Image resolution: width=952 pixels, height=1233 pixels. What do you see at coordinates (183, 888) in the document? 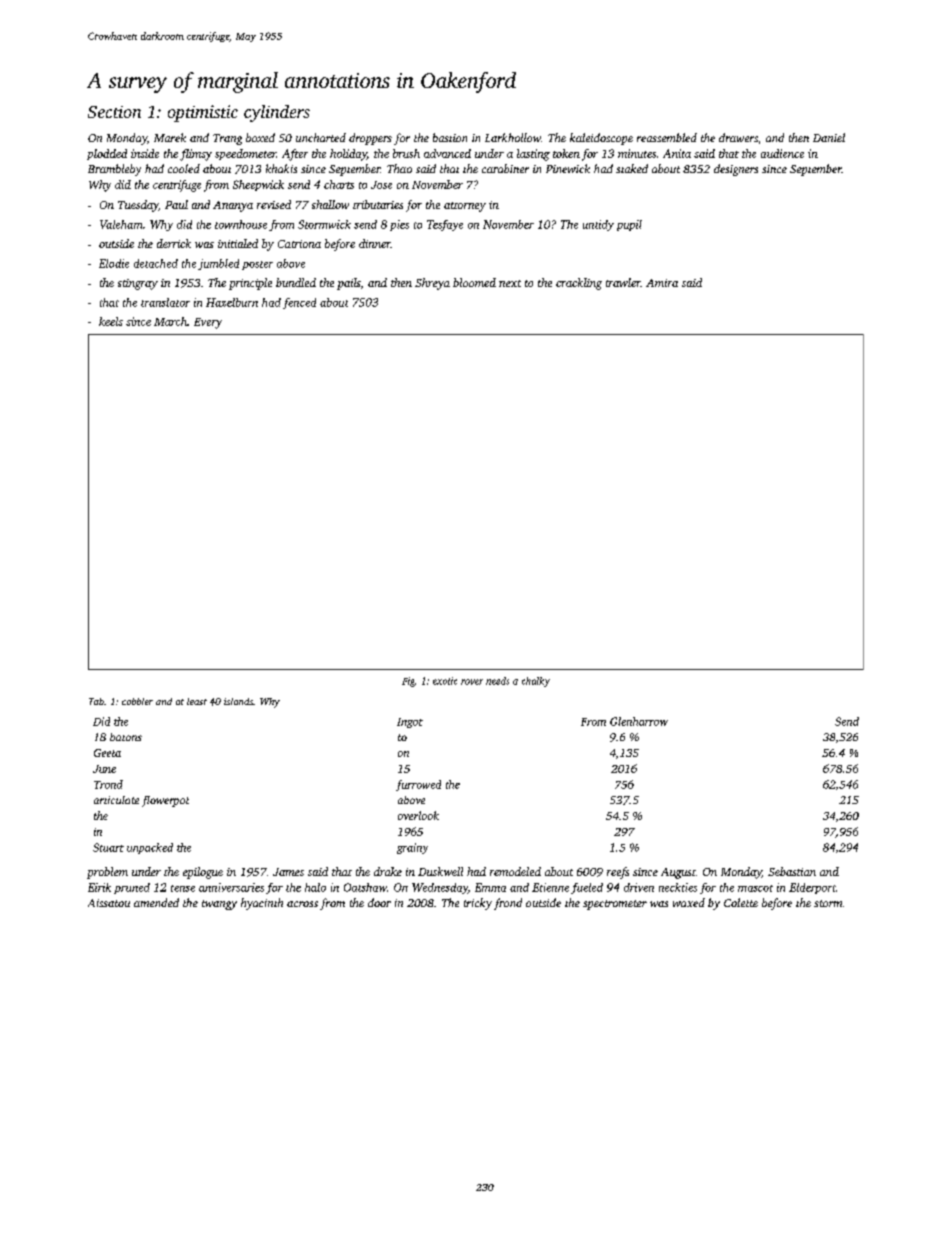
I see `tense` at bounding box center [183, 888].
